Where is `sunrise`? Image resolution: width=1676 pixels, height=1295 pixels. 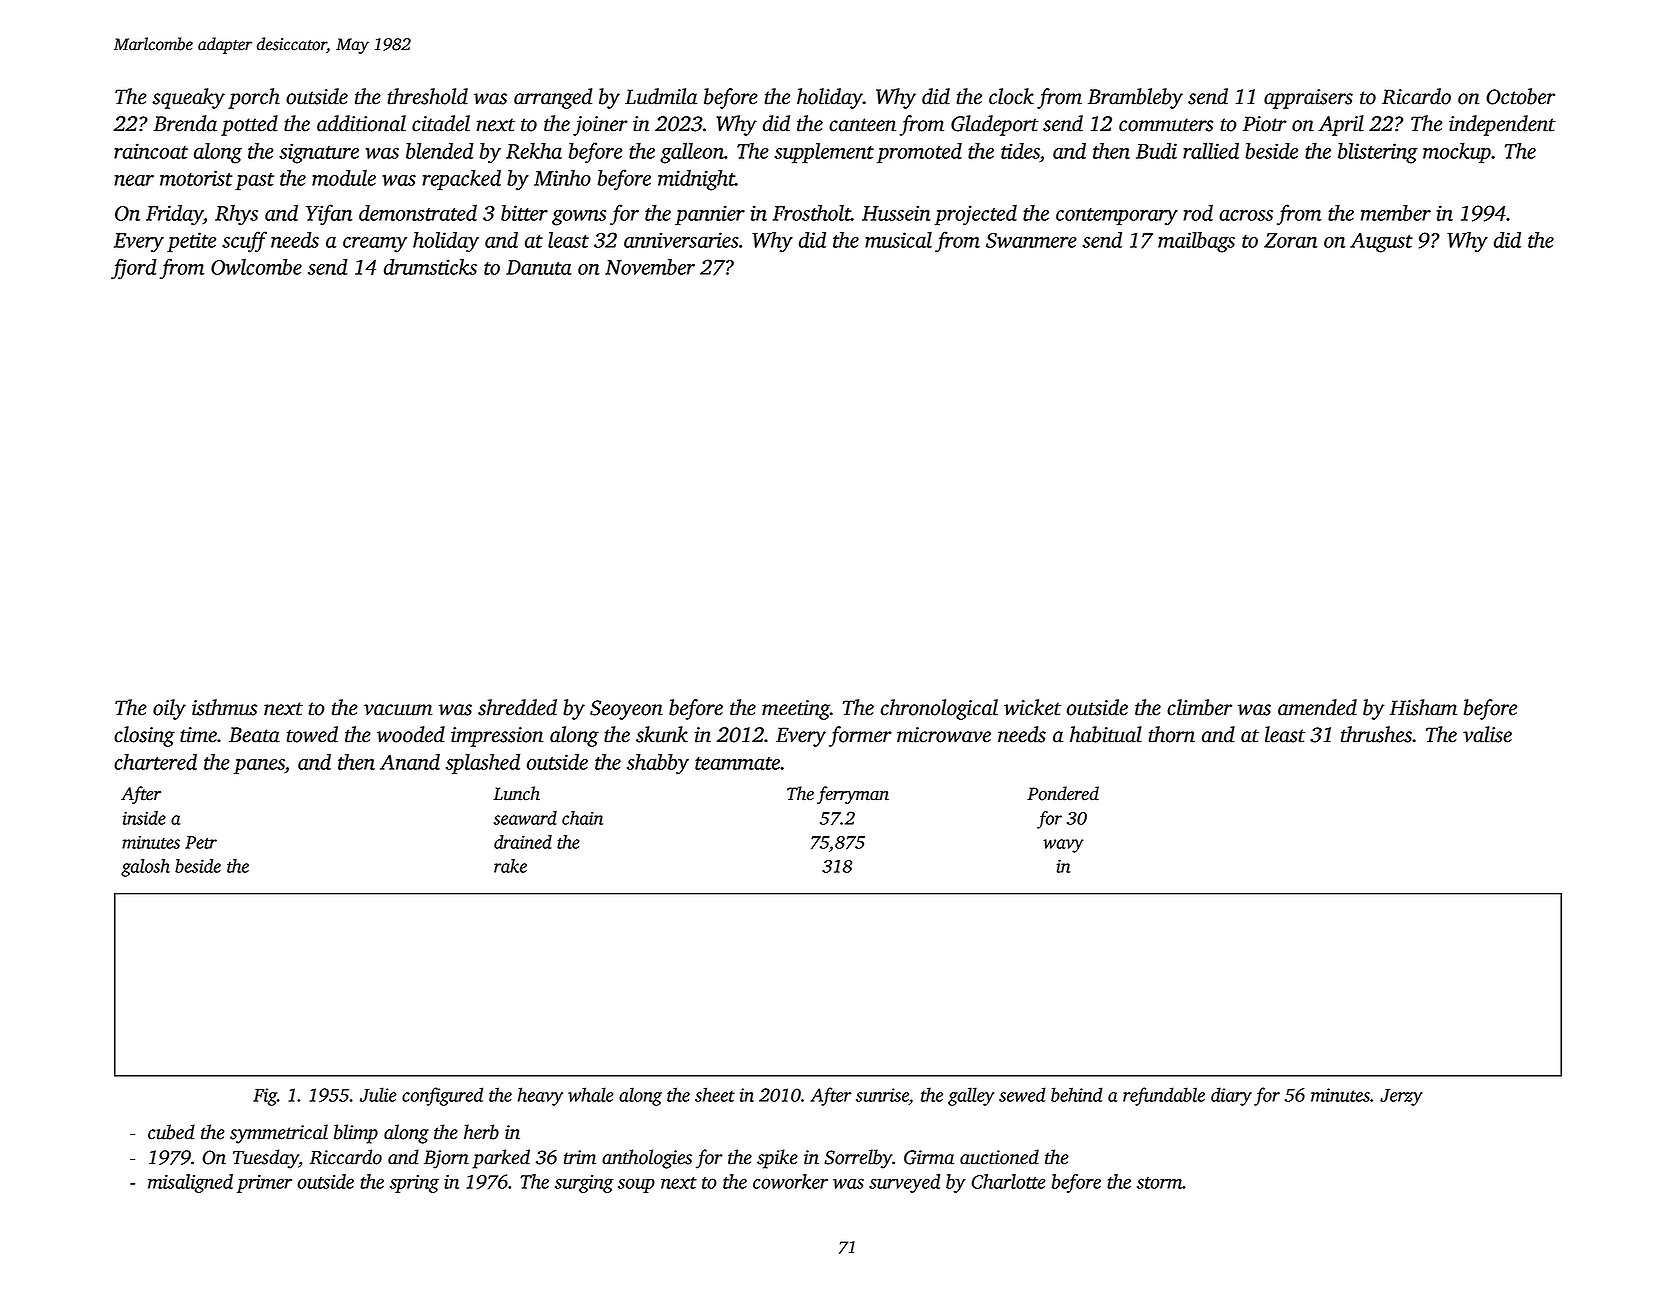 sunrise is located at coordinates (882, 1095).
